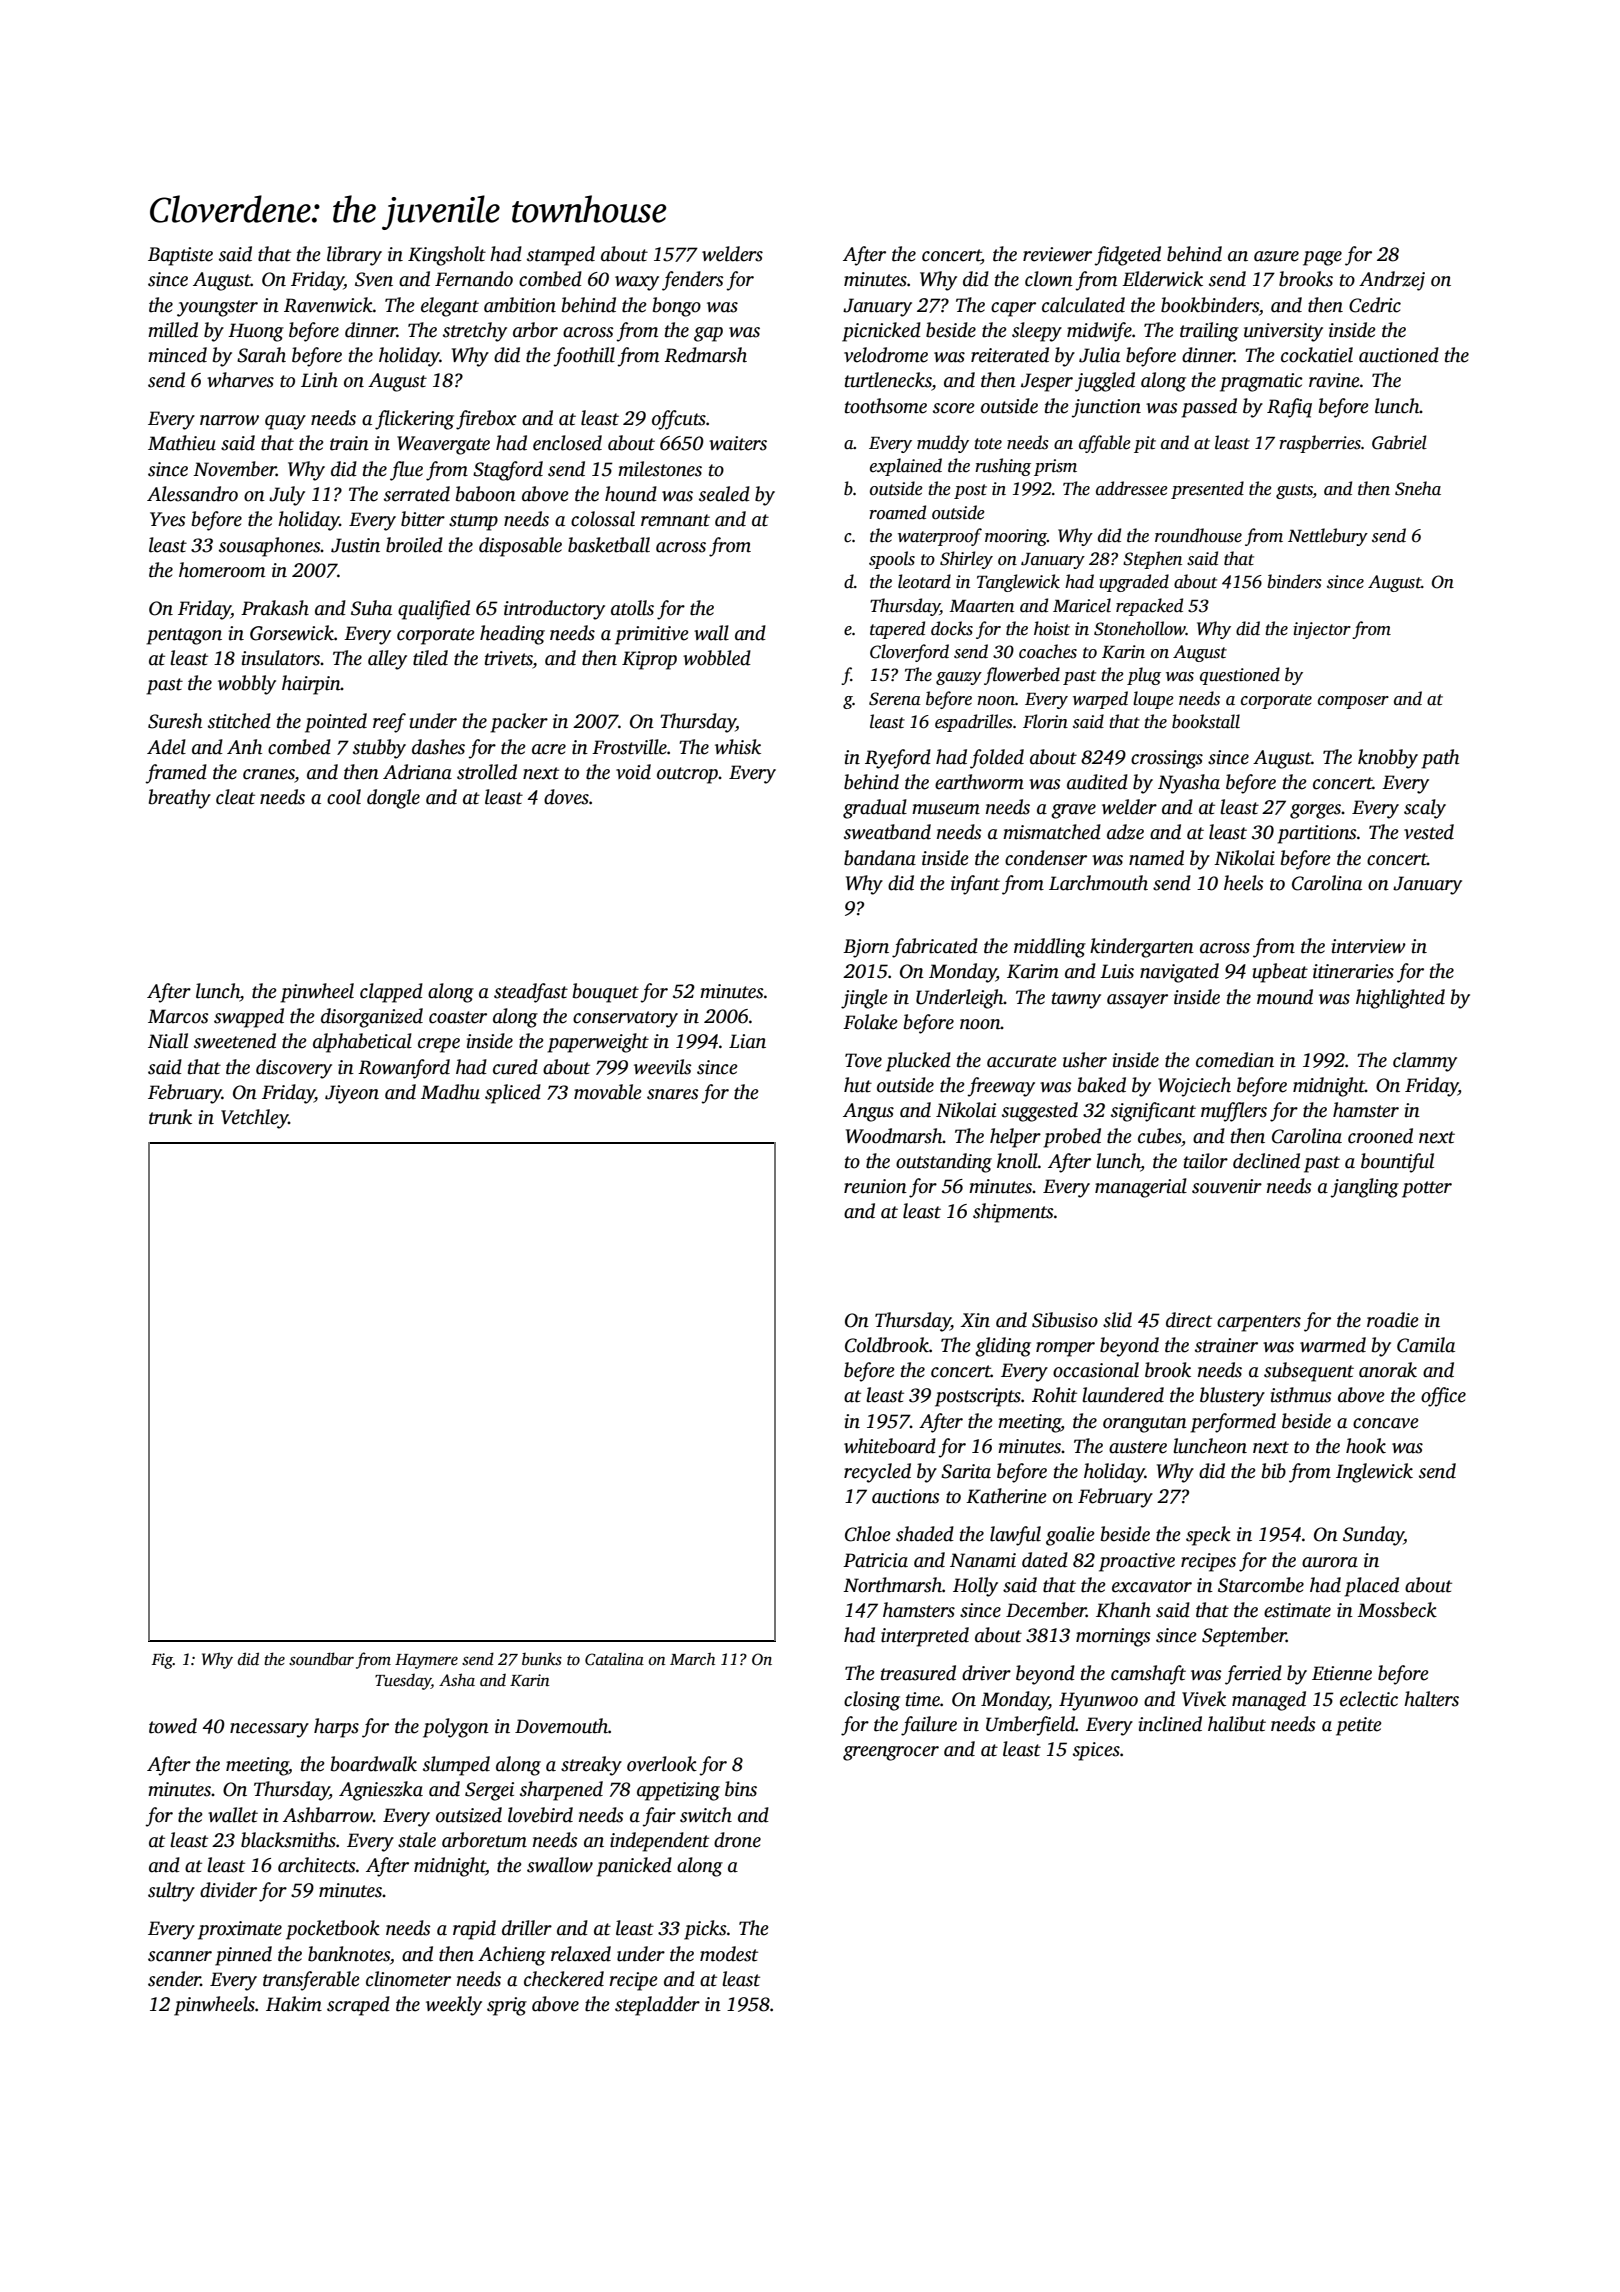 Image resolution: width=1620 pixels, height=2292 pixels. What do you see at coordinates (1127, 256) in the image?
I see `fidgeted` at bounding box center [1127, 256].
